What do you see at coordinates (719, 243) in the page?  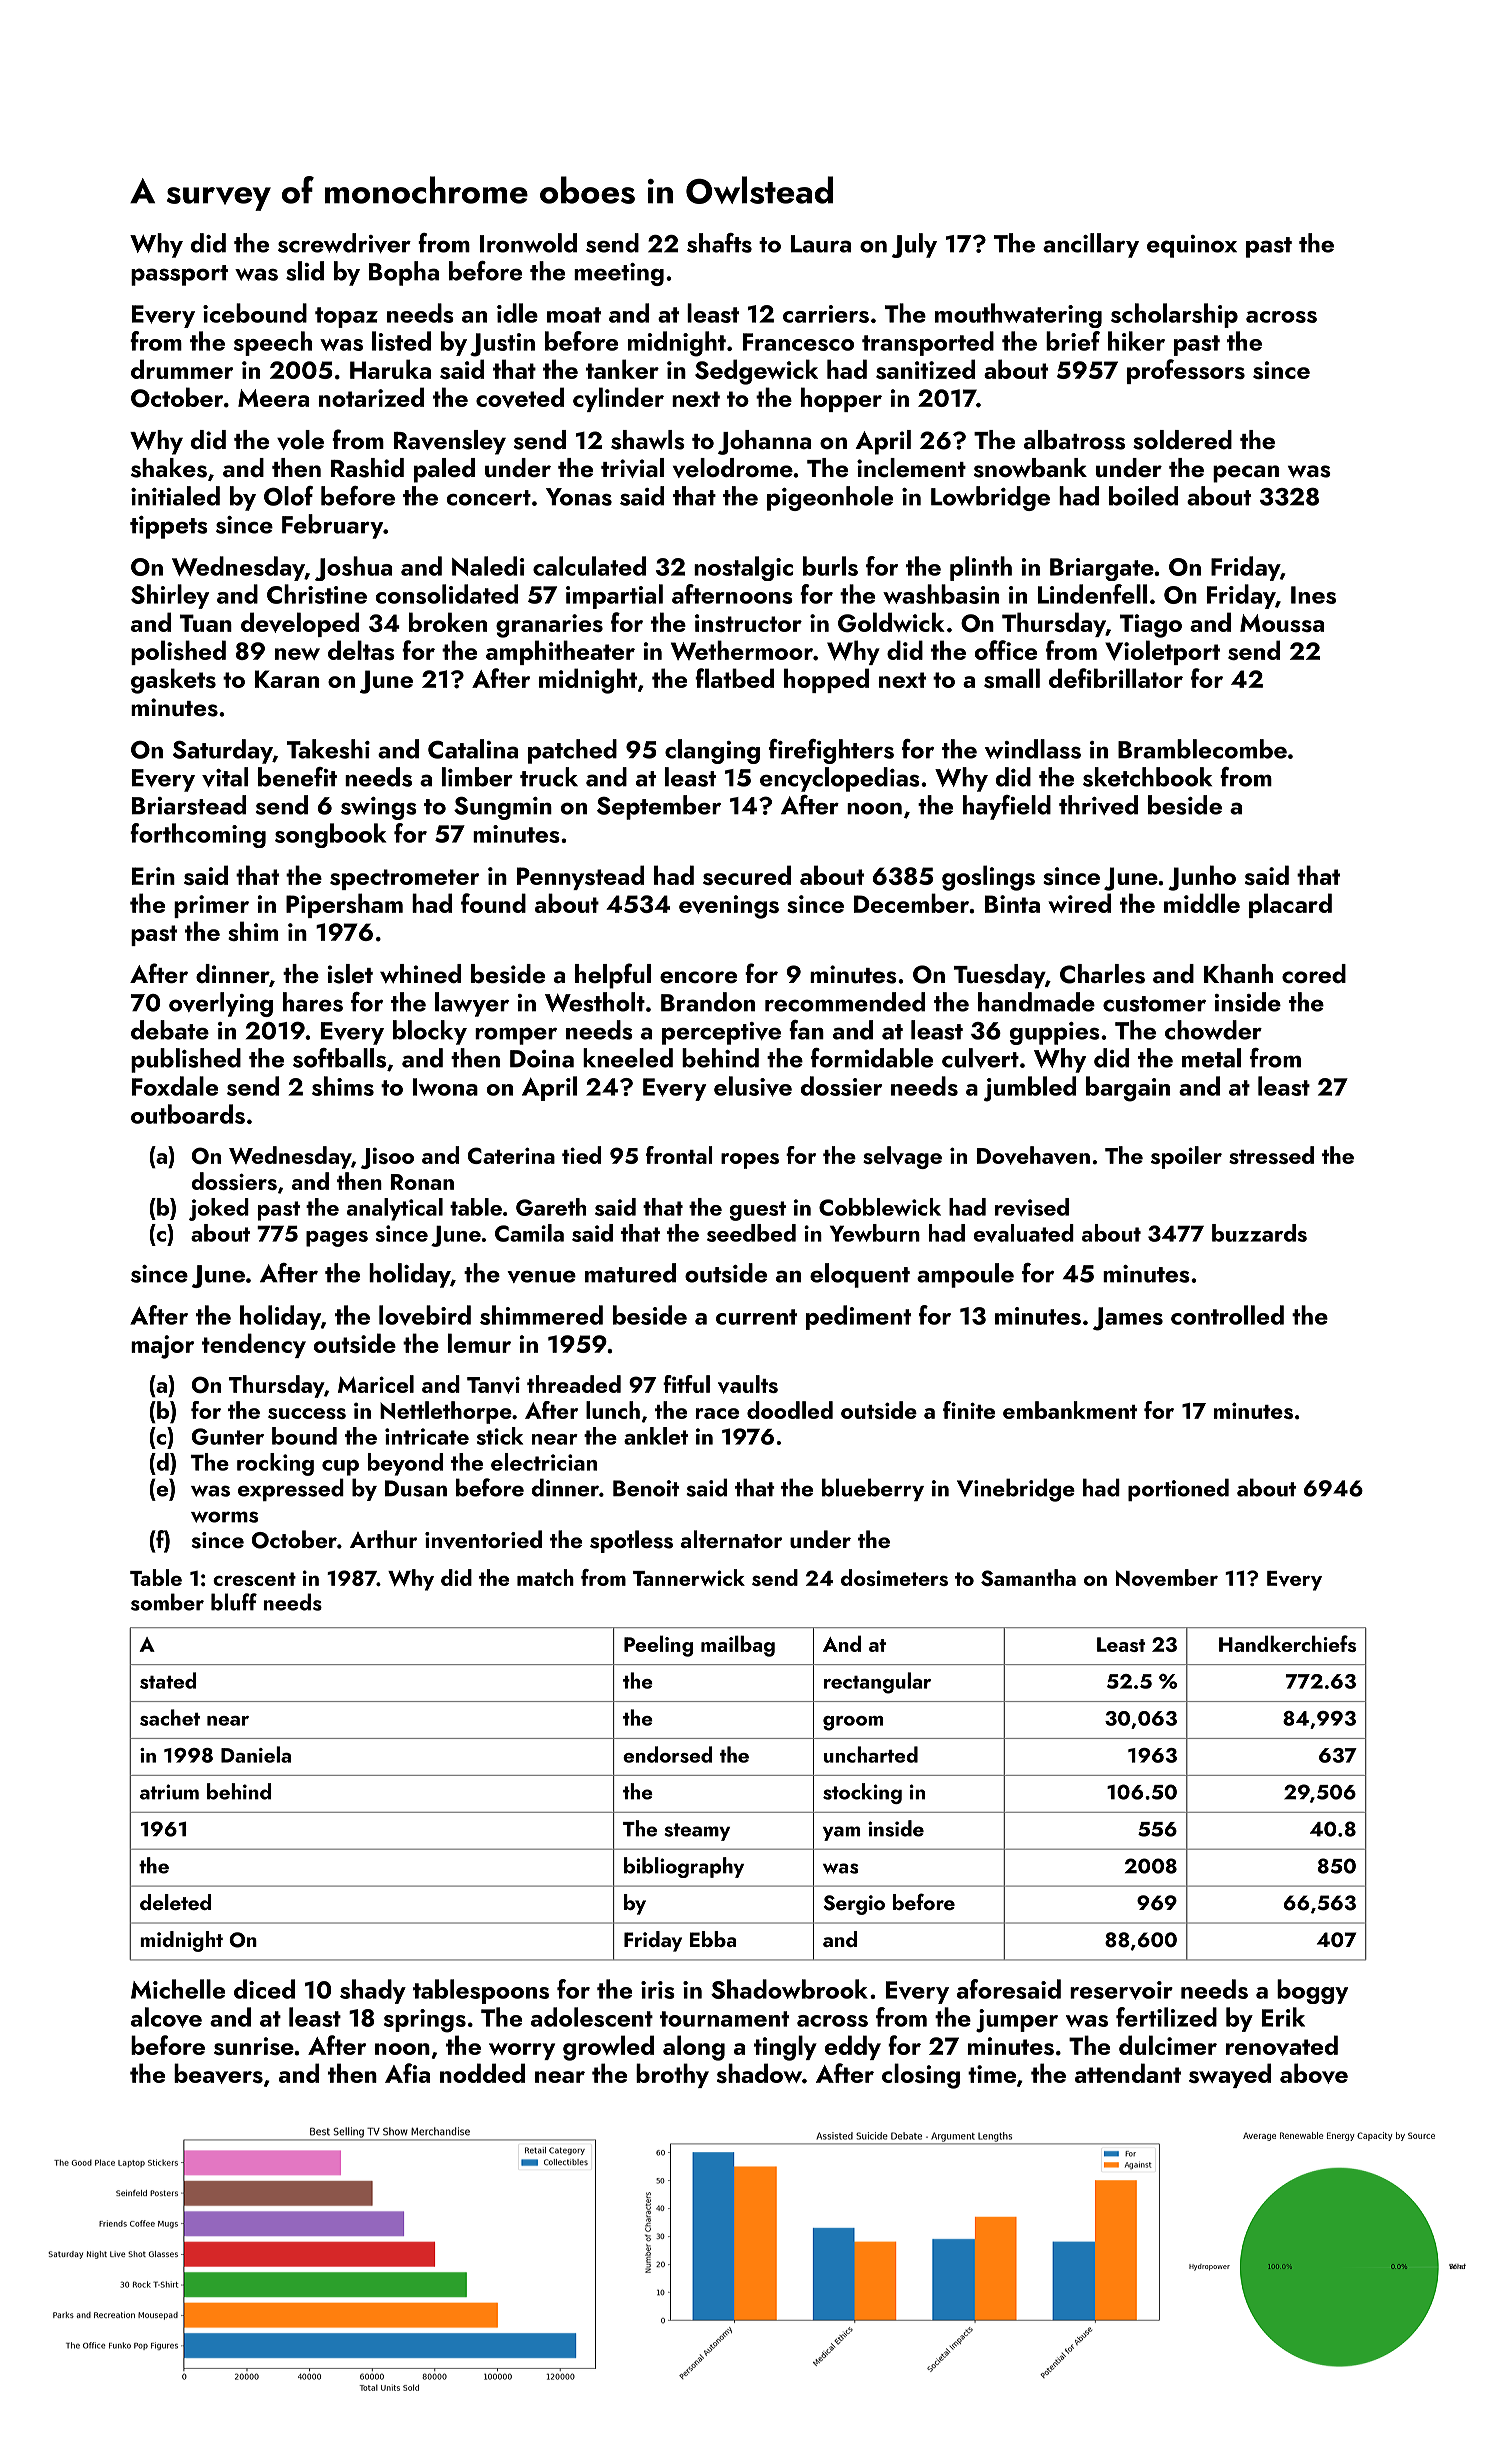 I see `shafts` at bounding box center [719, 243].
